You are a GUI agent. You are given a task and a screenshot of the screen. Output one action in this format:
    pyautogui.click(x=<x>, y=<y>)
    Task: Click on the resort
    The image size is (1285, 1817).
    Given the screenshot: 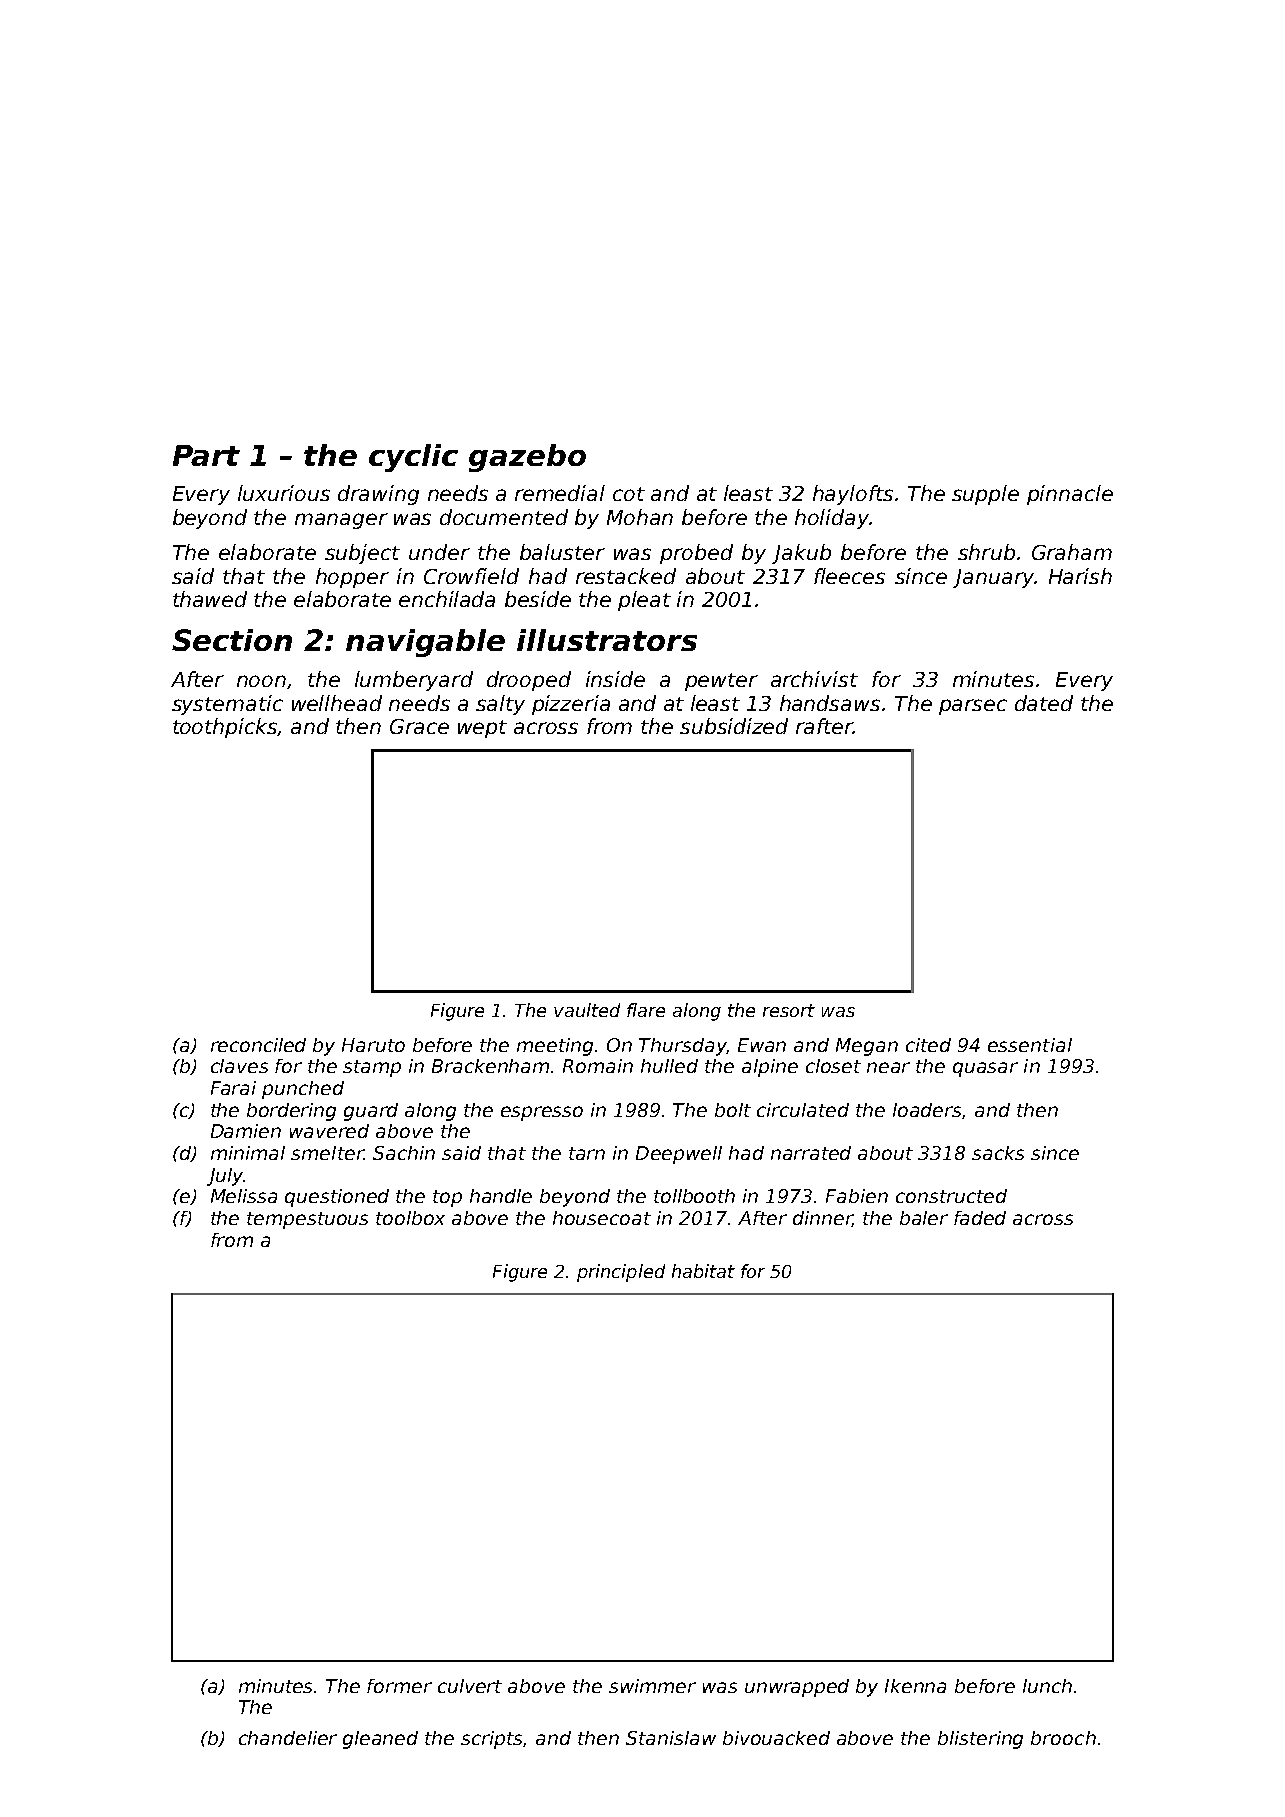 What is the action you would take?
    pyautogui.click(x=789, y=1010)
